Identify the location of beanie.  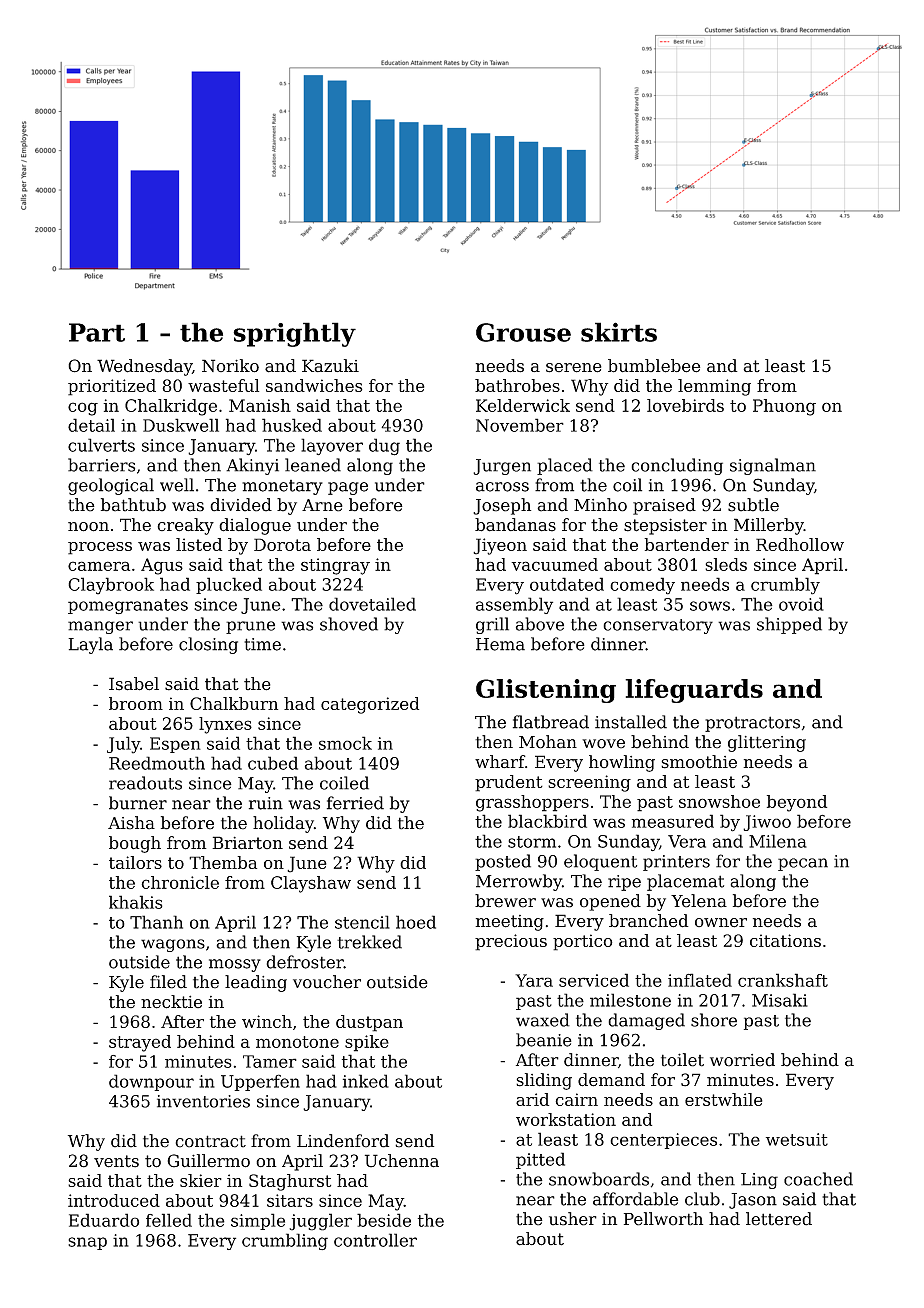
(544, 1040).
